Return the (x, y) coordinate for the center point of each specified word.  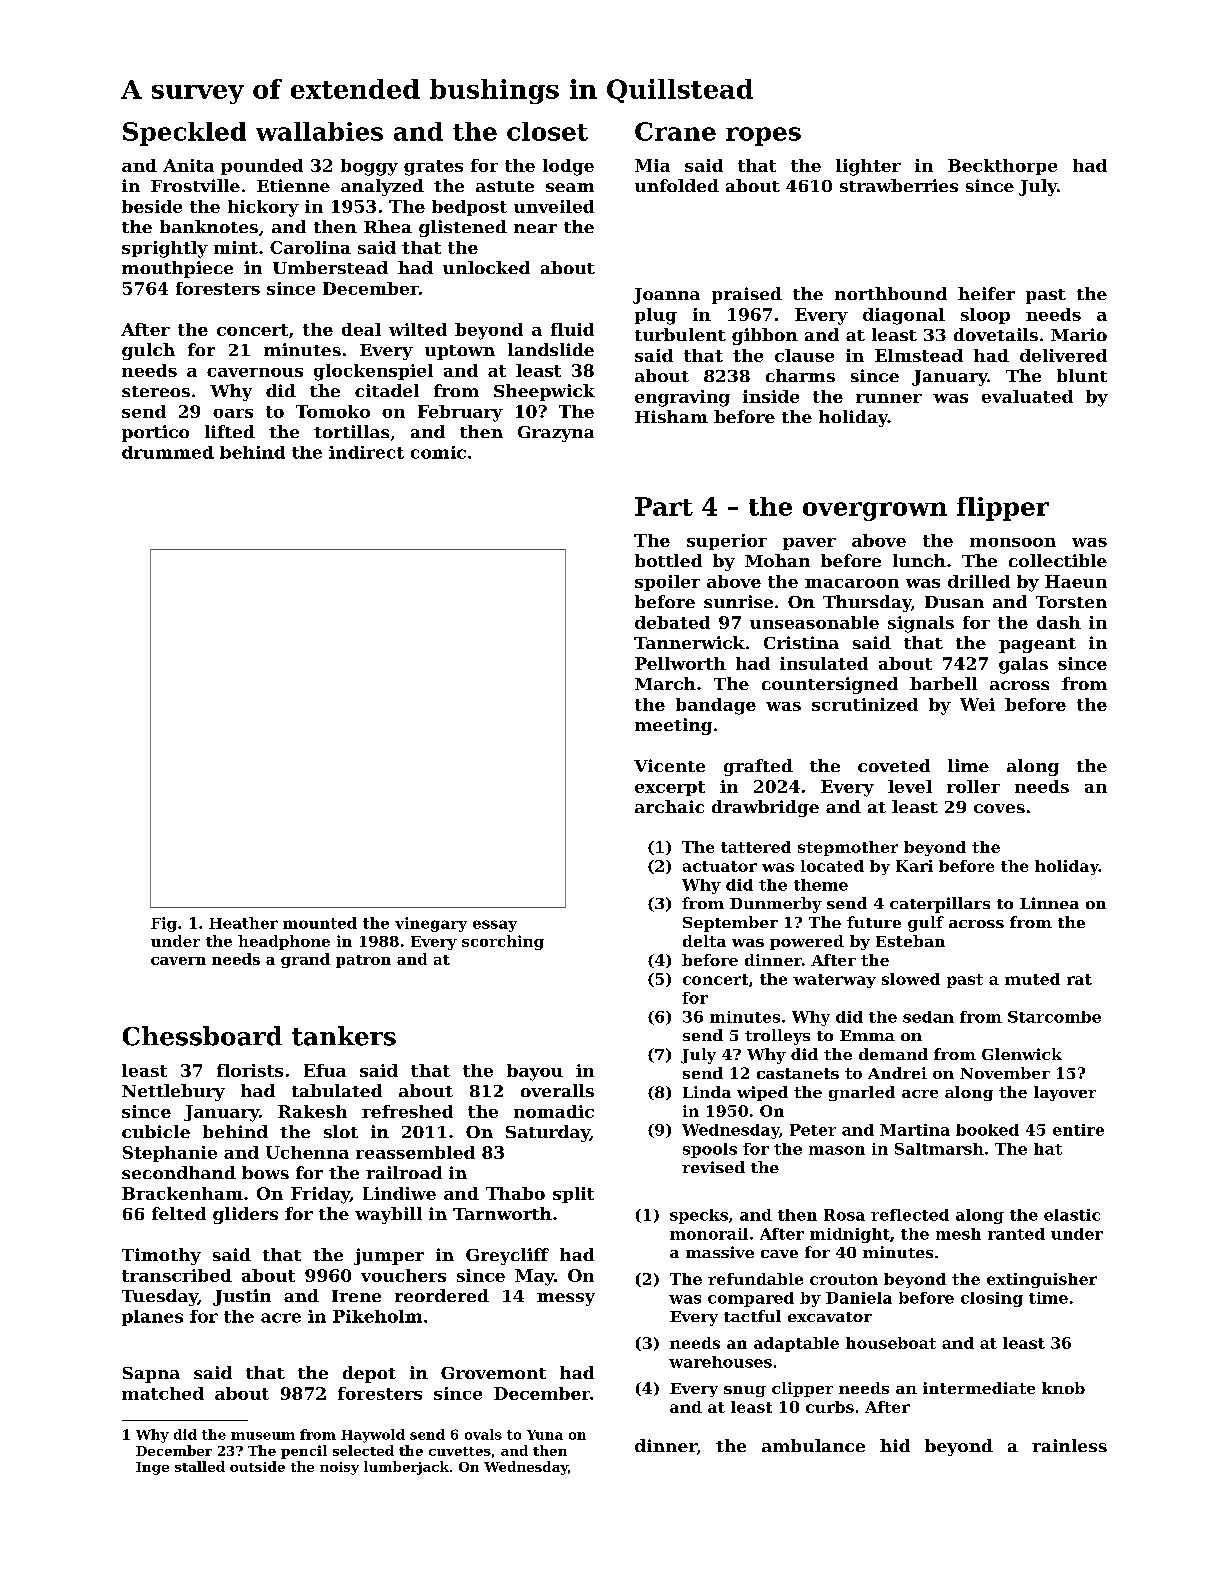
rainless (1069, 1445)
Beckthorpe (1002, 167)
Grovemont (493, 1373)
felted (179, 1213)
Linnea (1049, 903)
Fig (164, 924)
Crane (675, 131)
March (665, 683)
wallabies (319, 131)
